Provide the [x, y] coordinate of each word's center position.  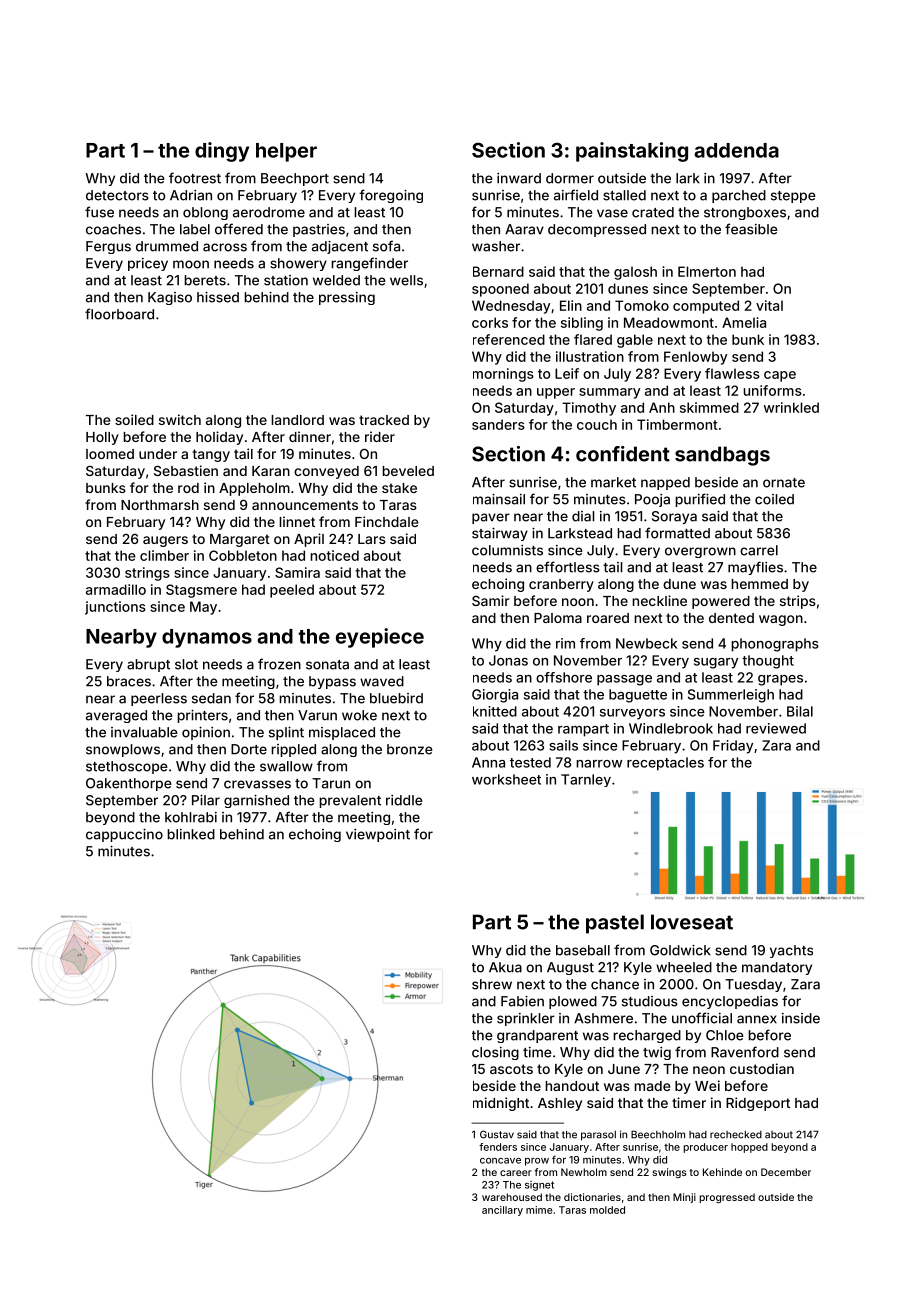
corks [490, 322]
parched [739, 196]
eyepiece [380, 638]
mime [539, 1210]
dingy [222, 152]
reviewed [776, 728]
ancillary [502, 1211]
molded [607, 1210]
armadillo [116, 589]
